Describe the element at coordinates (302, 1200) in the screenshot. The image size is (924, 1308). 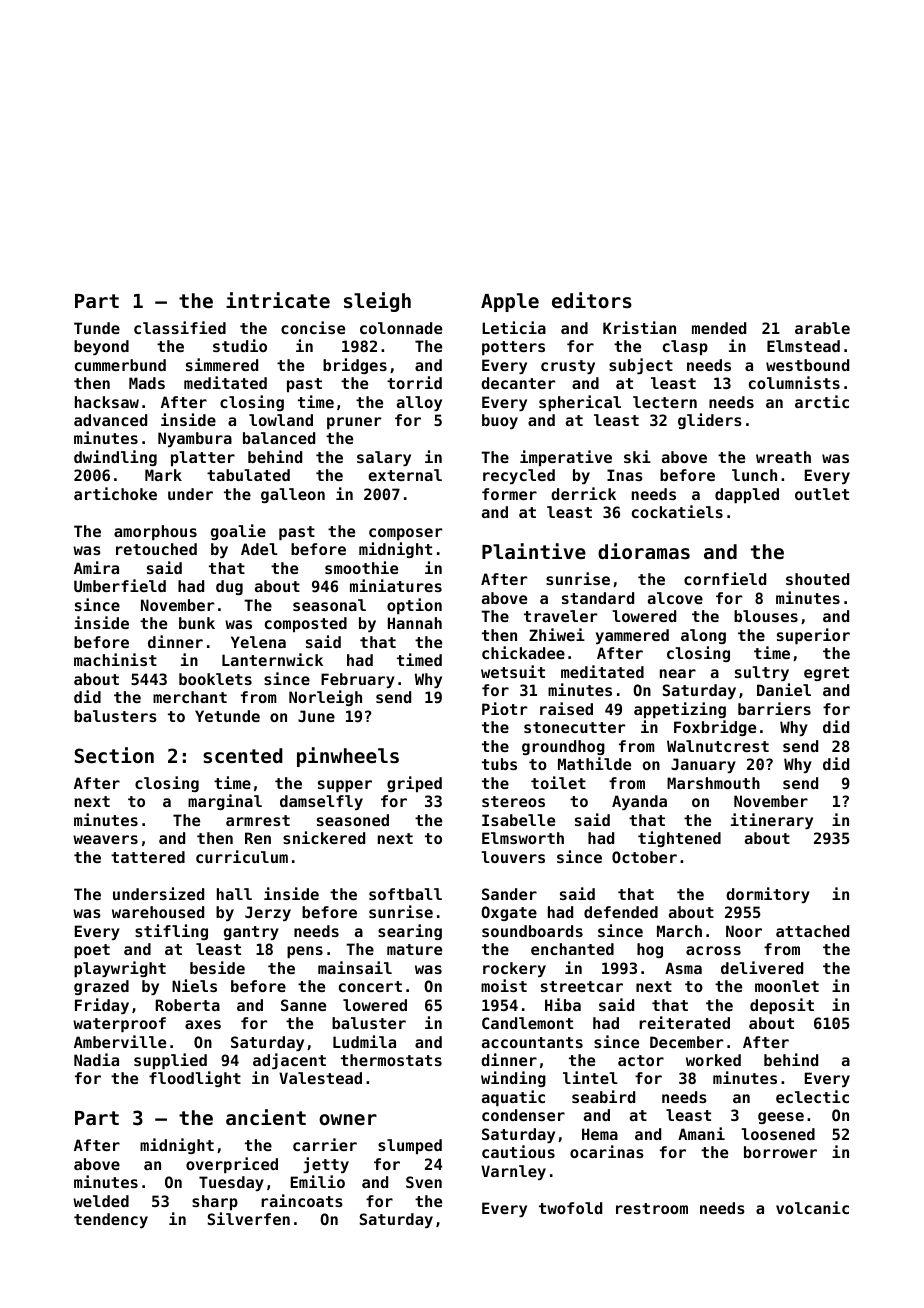
I see `raincoats` at that location.
